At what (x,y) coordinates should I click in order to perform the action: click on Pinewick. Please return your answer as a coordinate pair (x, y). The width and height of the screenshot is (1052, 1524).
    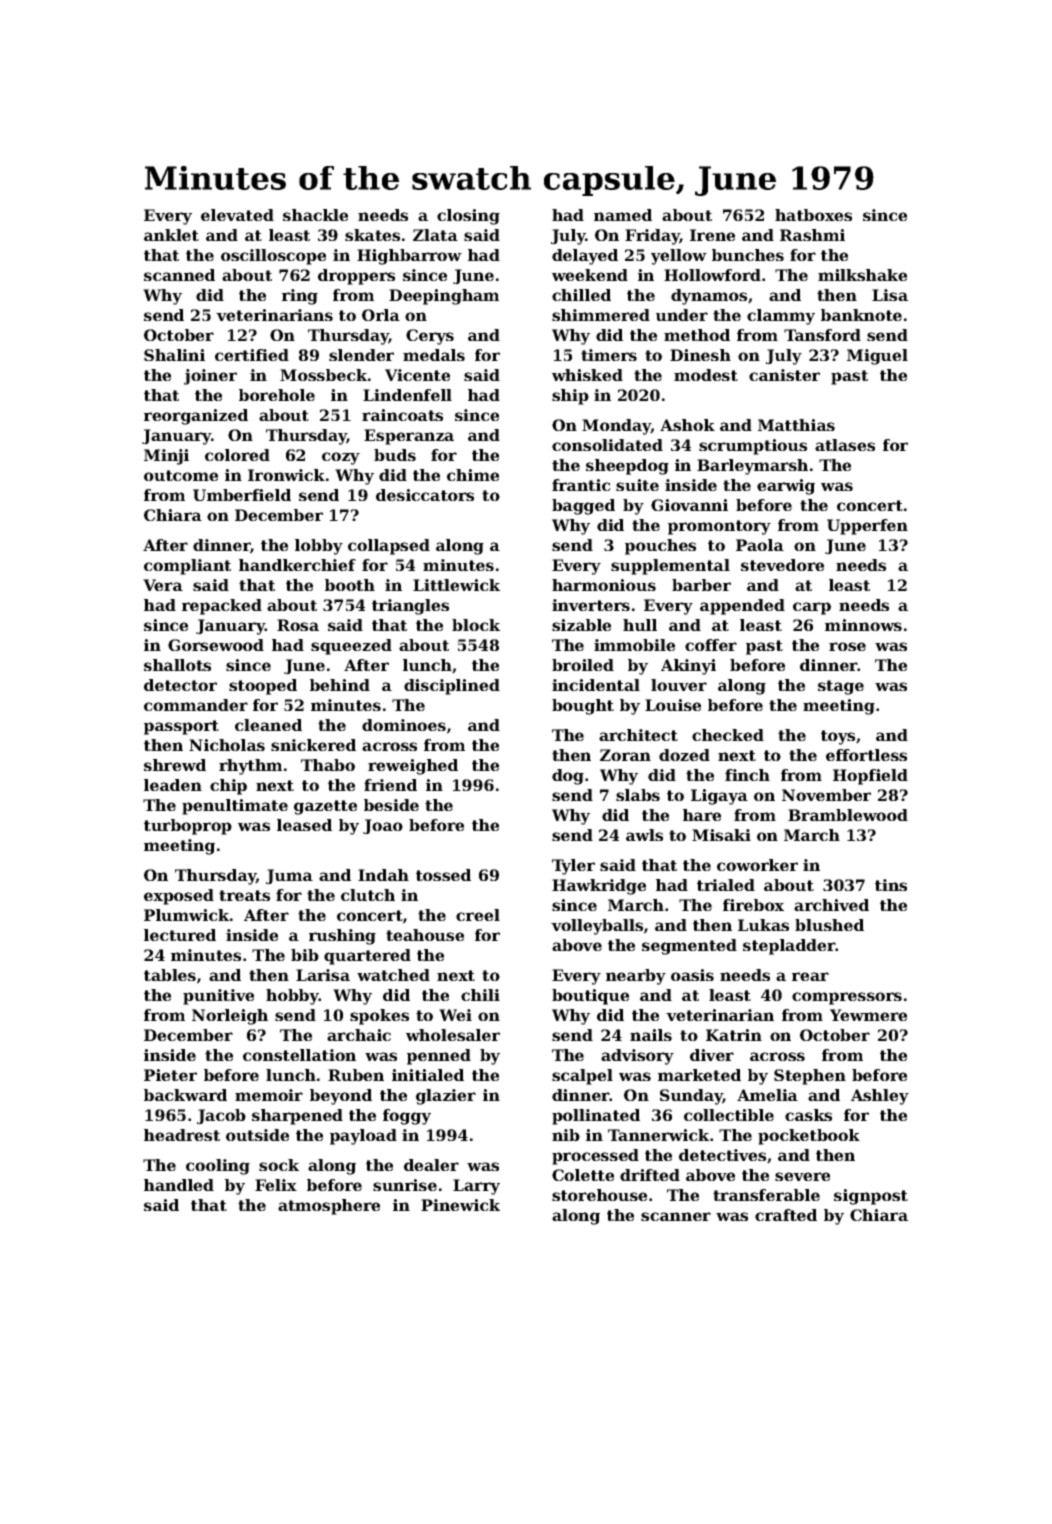
    Looking at the image, I should click on (460, 1205).
